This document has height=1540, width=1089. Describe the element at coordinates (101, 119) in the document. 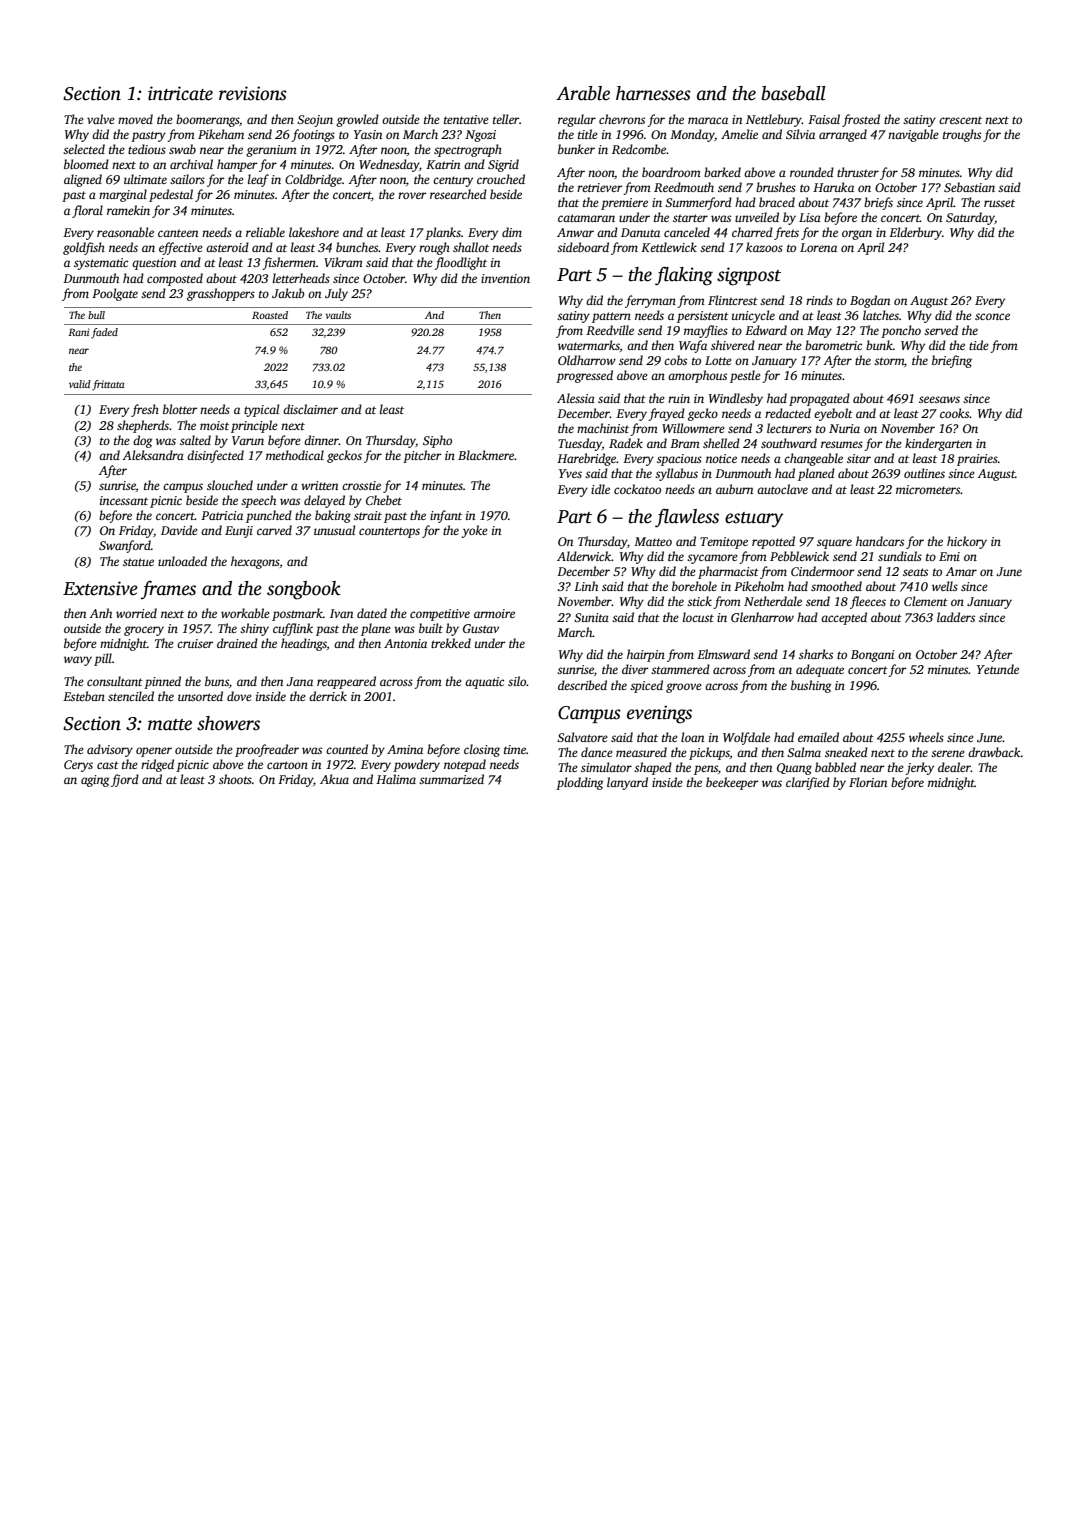

I see `valve` at that location.
